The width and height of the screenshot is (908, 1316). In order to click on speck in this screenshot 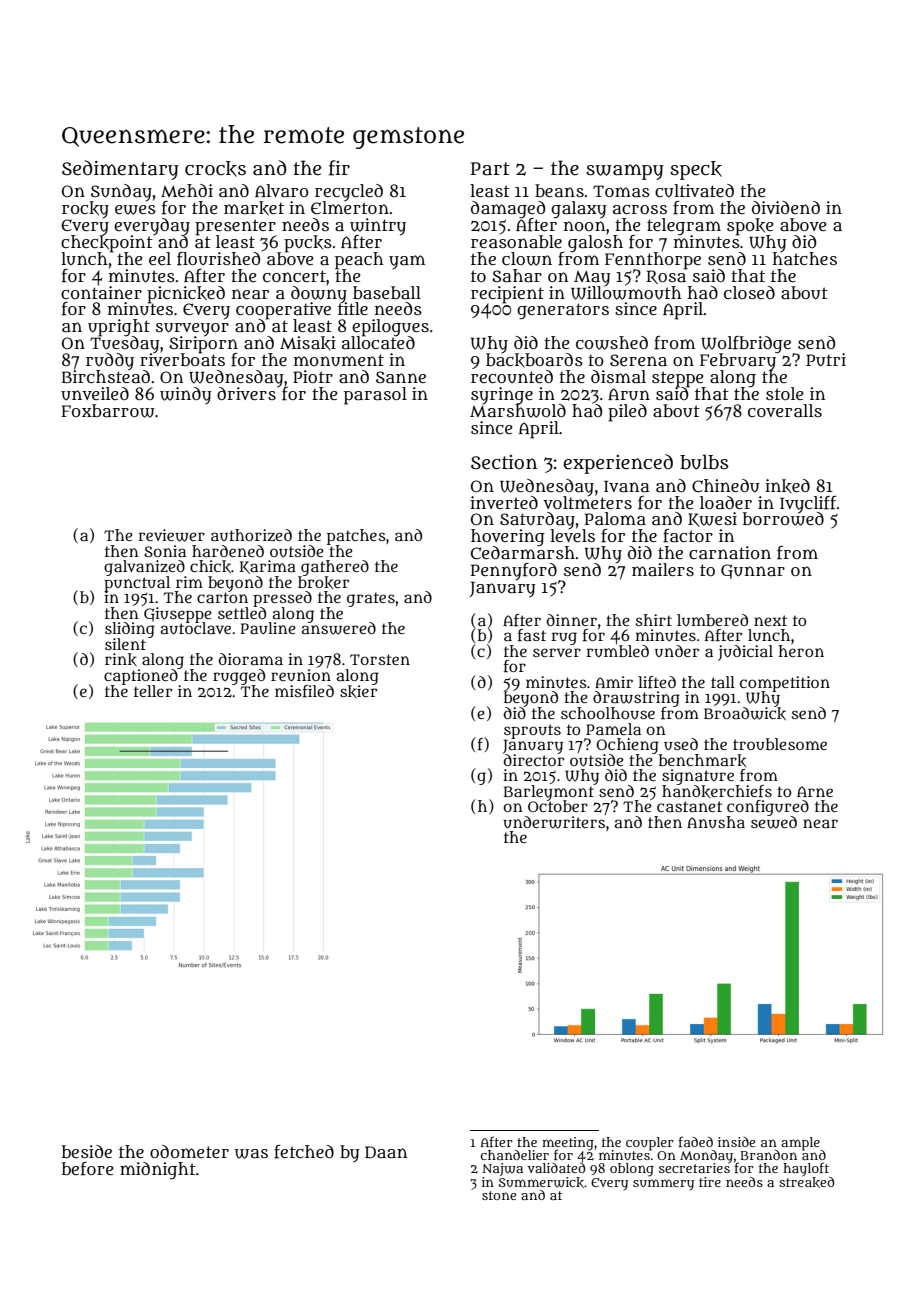, I will do `click(696, 170)`.
